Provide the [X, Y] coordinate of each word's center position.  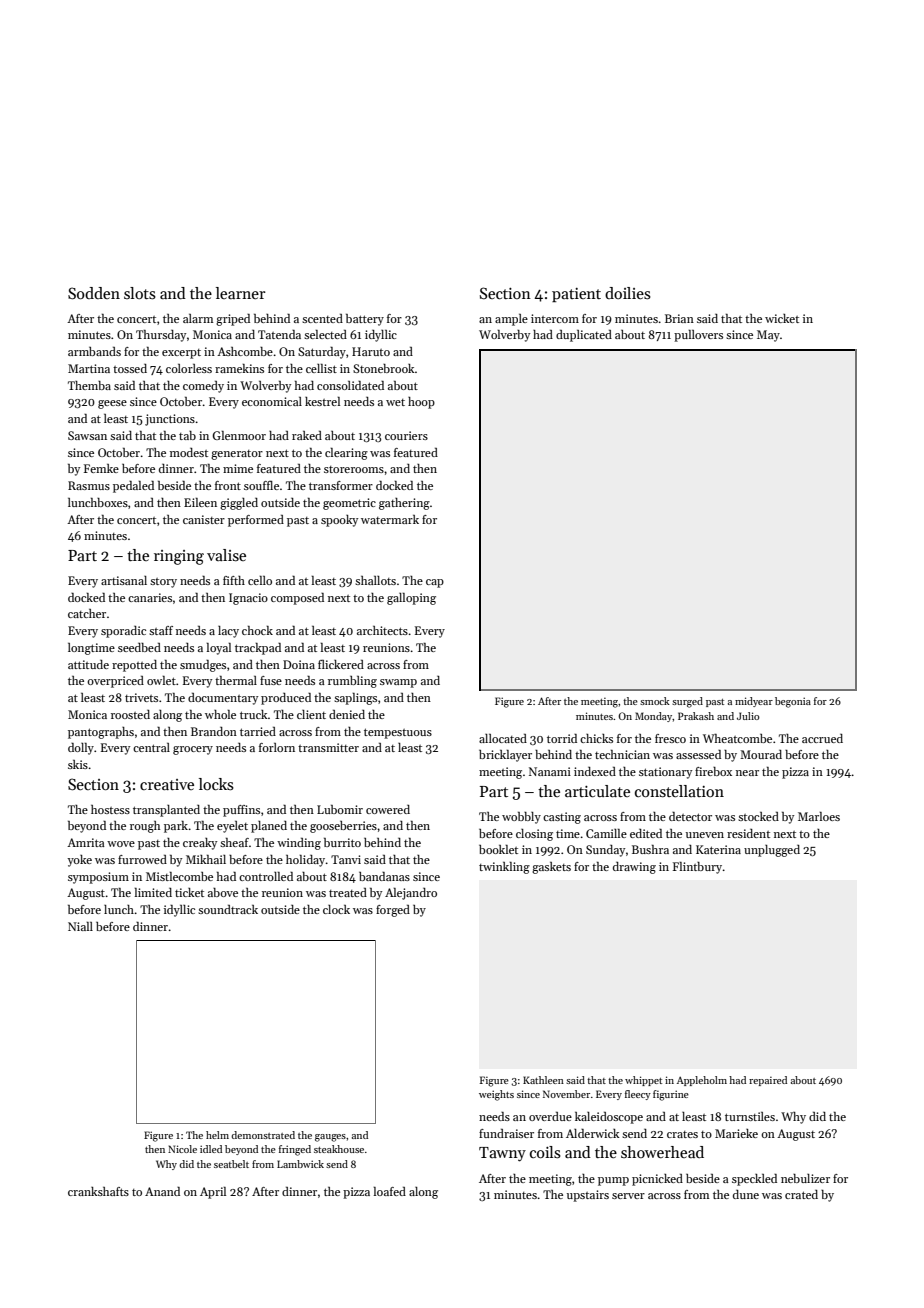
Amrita [86, 842]
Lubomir [340, 809]
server [628, 1196]
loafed [390, 1191]
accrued [822, 738]
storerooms [354, 469]
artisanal [124, 580]
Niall [80, 926]
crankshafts [98, 1191]
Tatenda [279, 334]
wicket [782, 318]
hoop [421, 403]
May [768, 336]
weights [496, 1095]
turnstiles [750, 1116]
